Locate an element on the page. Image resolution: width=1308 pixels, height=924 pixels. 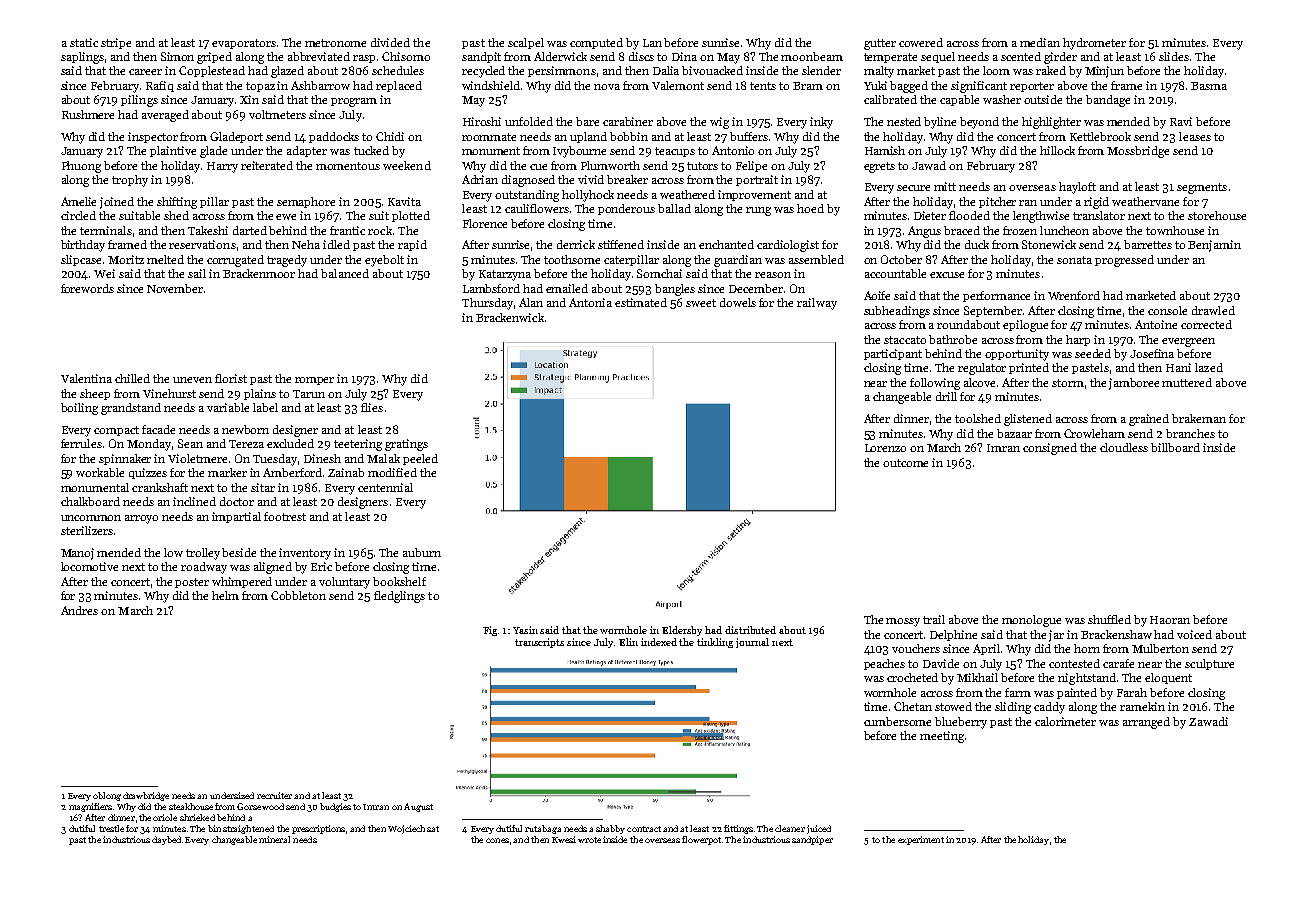
sculpture is located at coordinates (1209, 664).
